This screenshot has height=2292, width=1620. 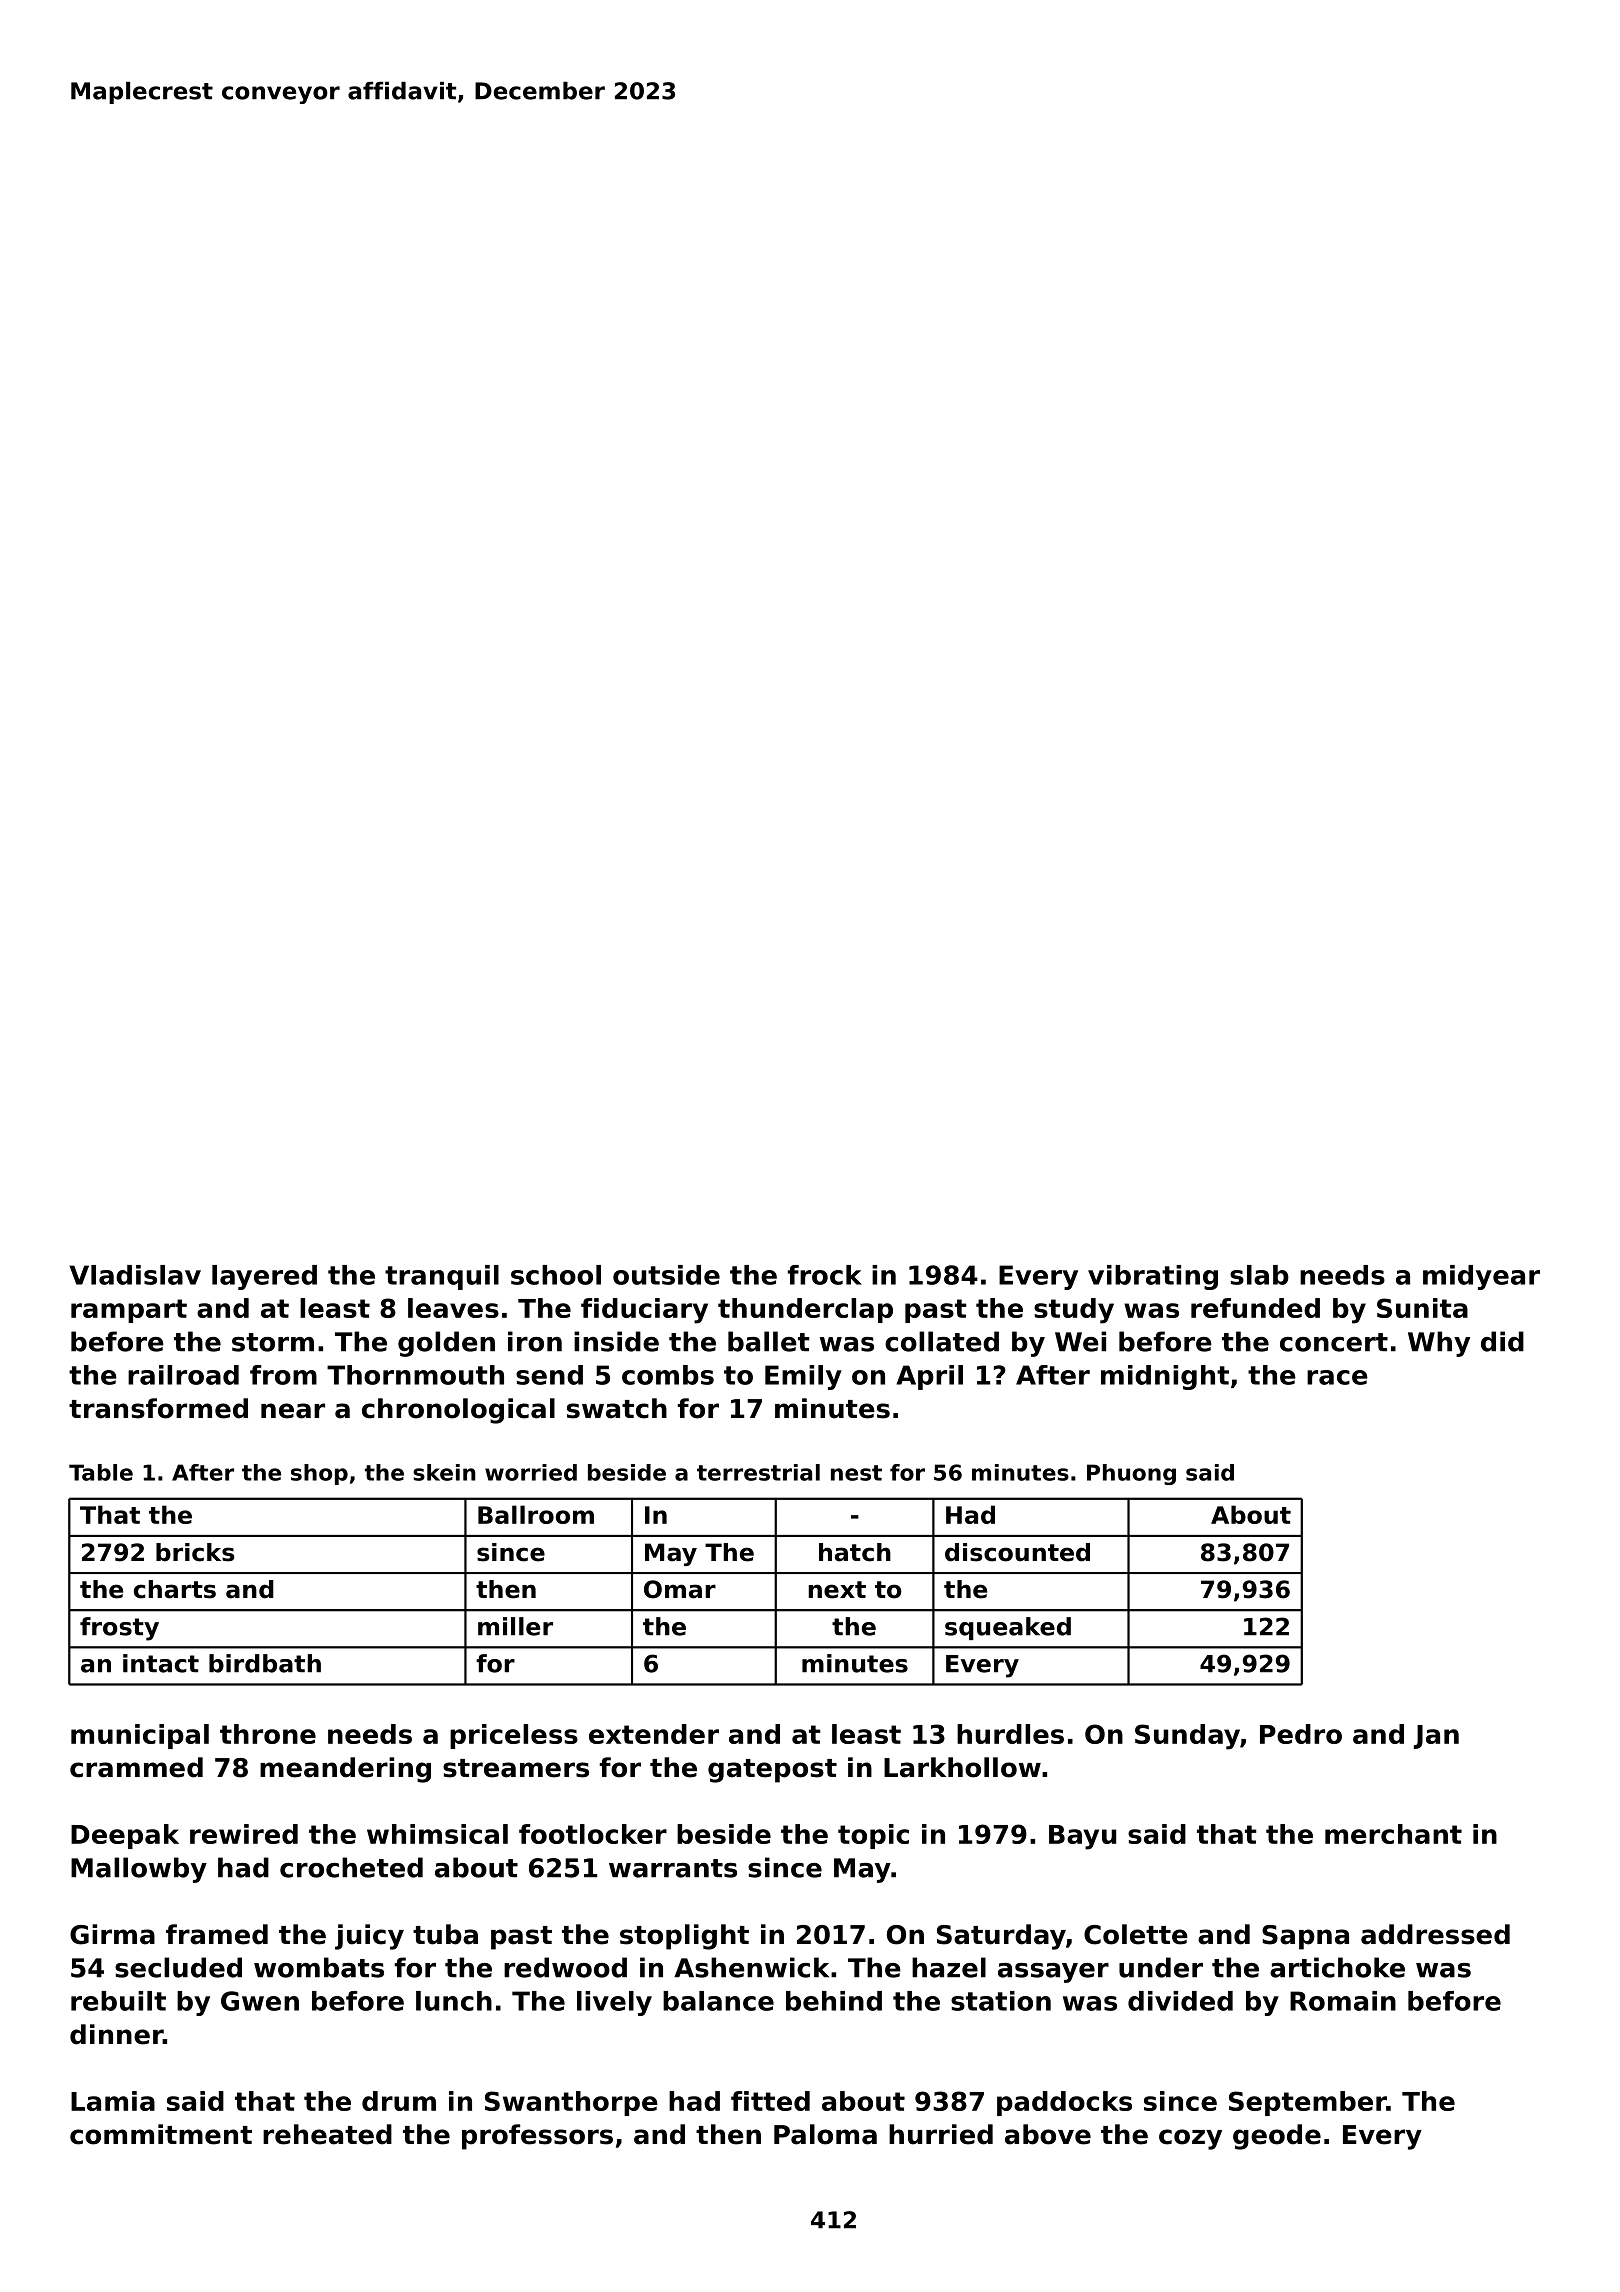 What do you see at coordinates (941, 2134) in the screenshot?
I see `hurried` at bounding box center [941, 2134].
